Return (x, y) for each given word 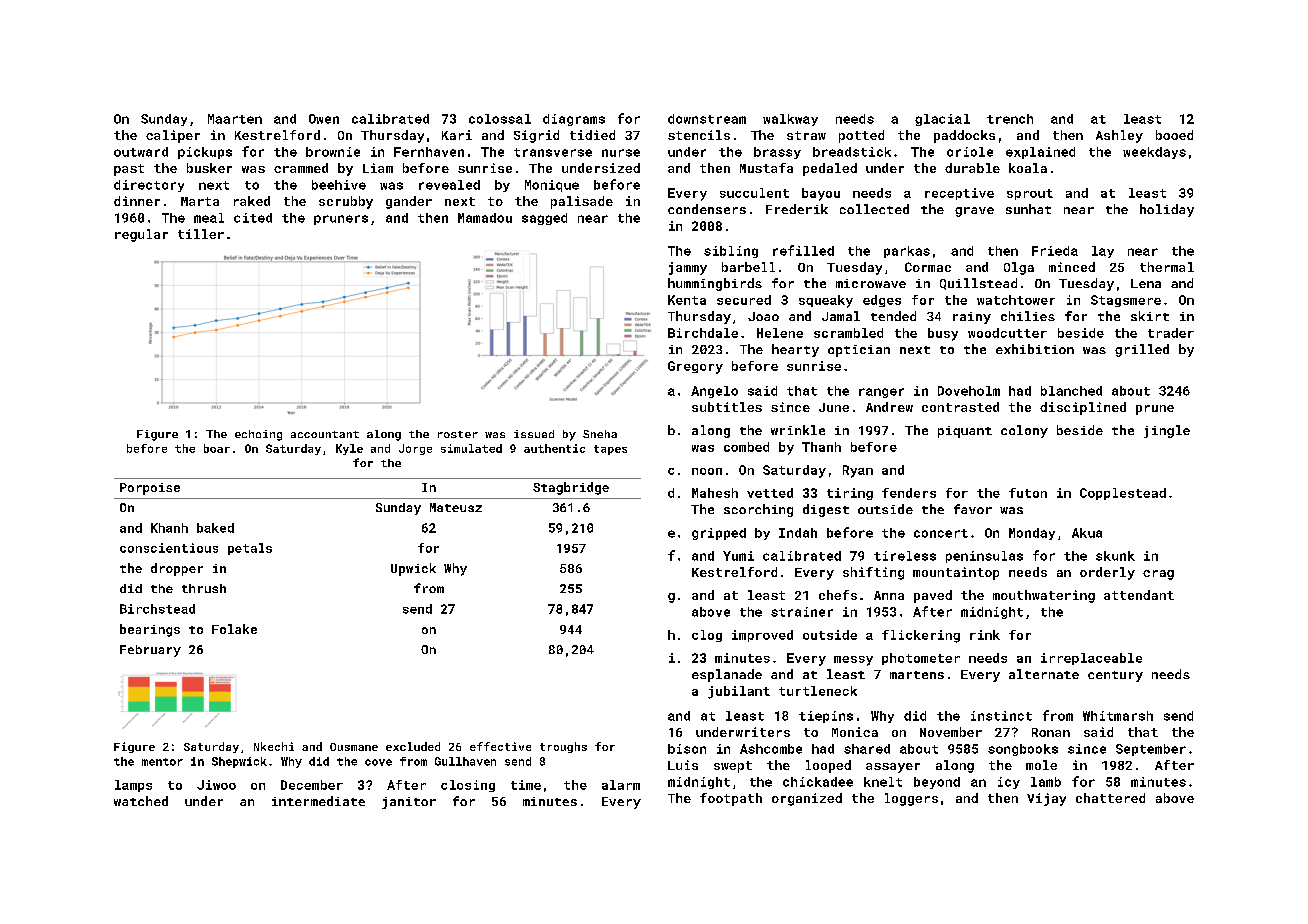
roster (458, 434)
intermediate (318, 801)
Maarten (235, 119)
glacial (942, 120)
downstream (707, 119)
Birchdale (703, 333)
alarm (621, 785)
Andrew (889, 407)
